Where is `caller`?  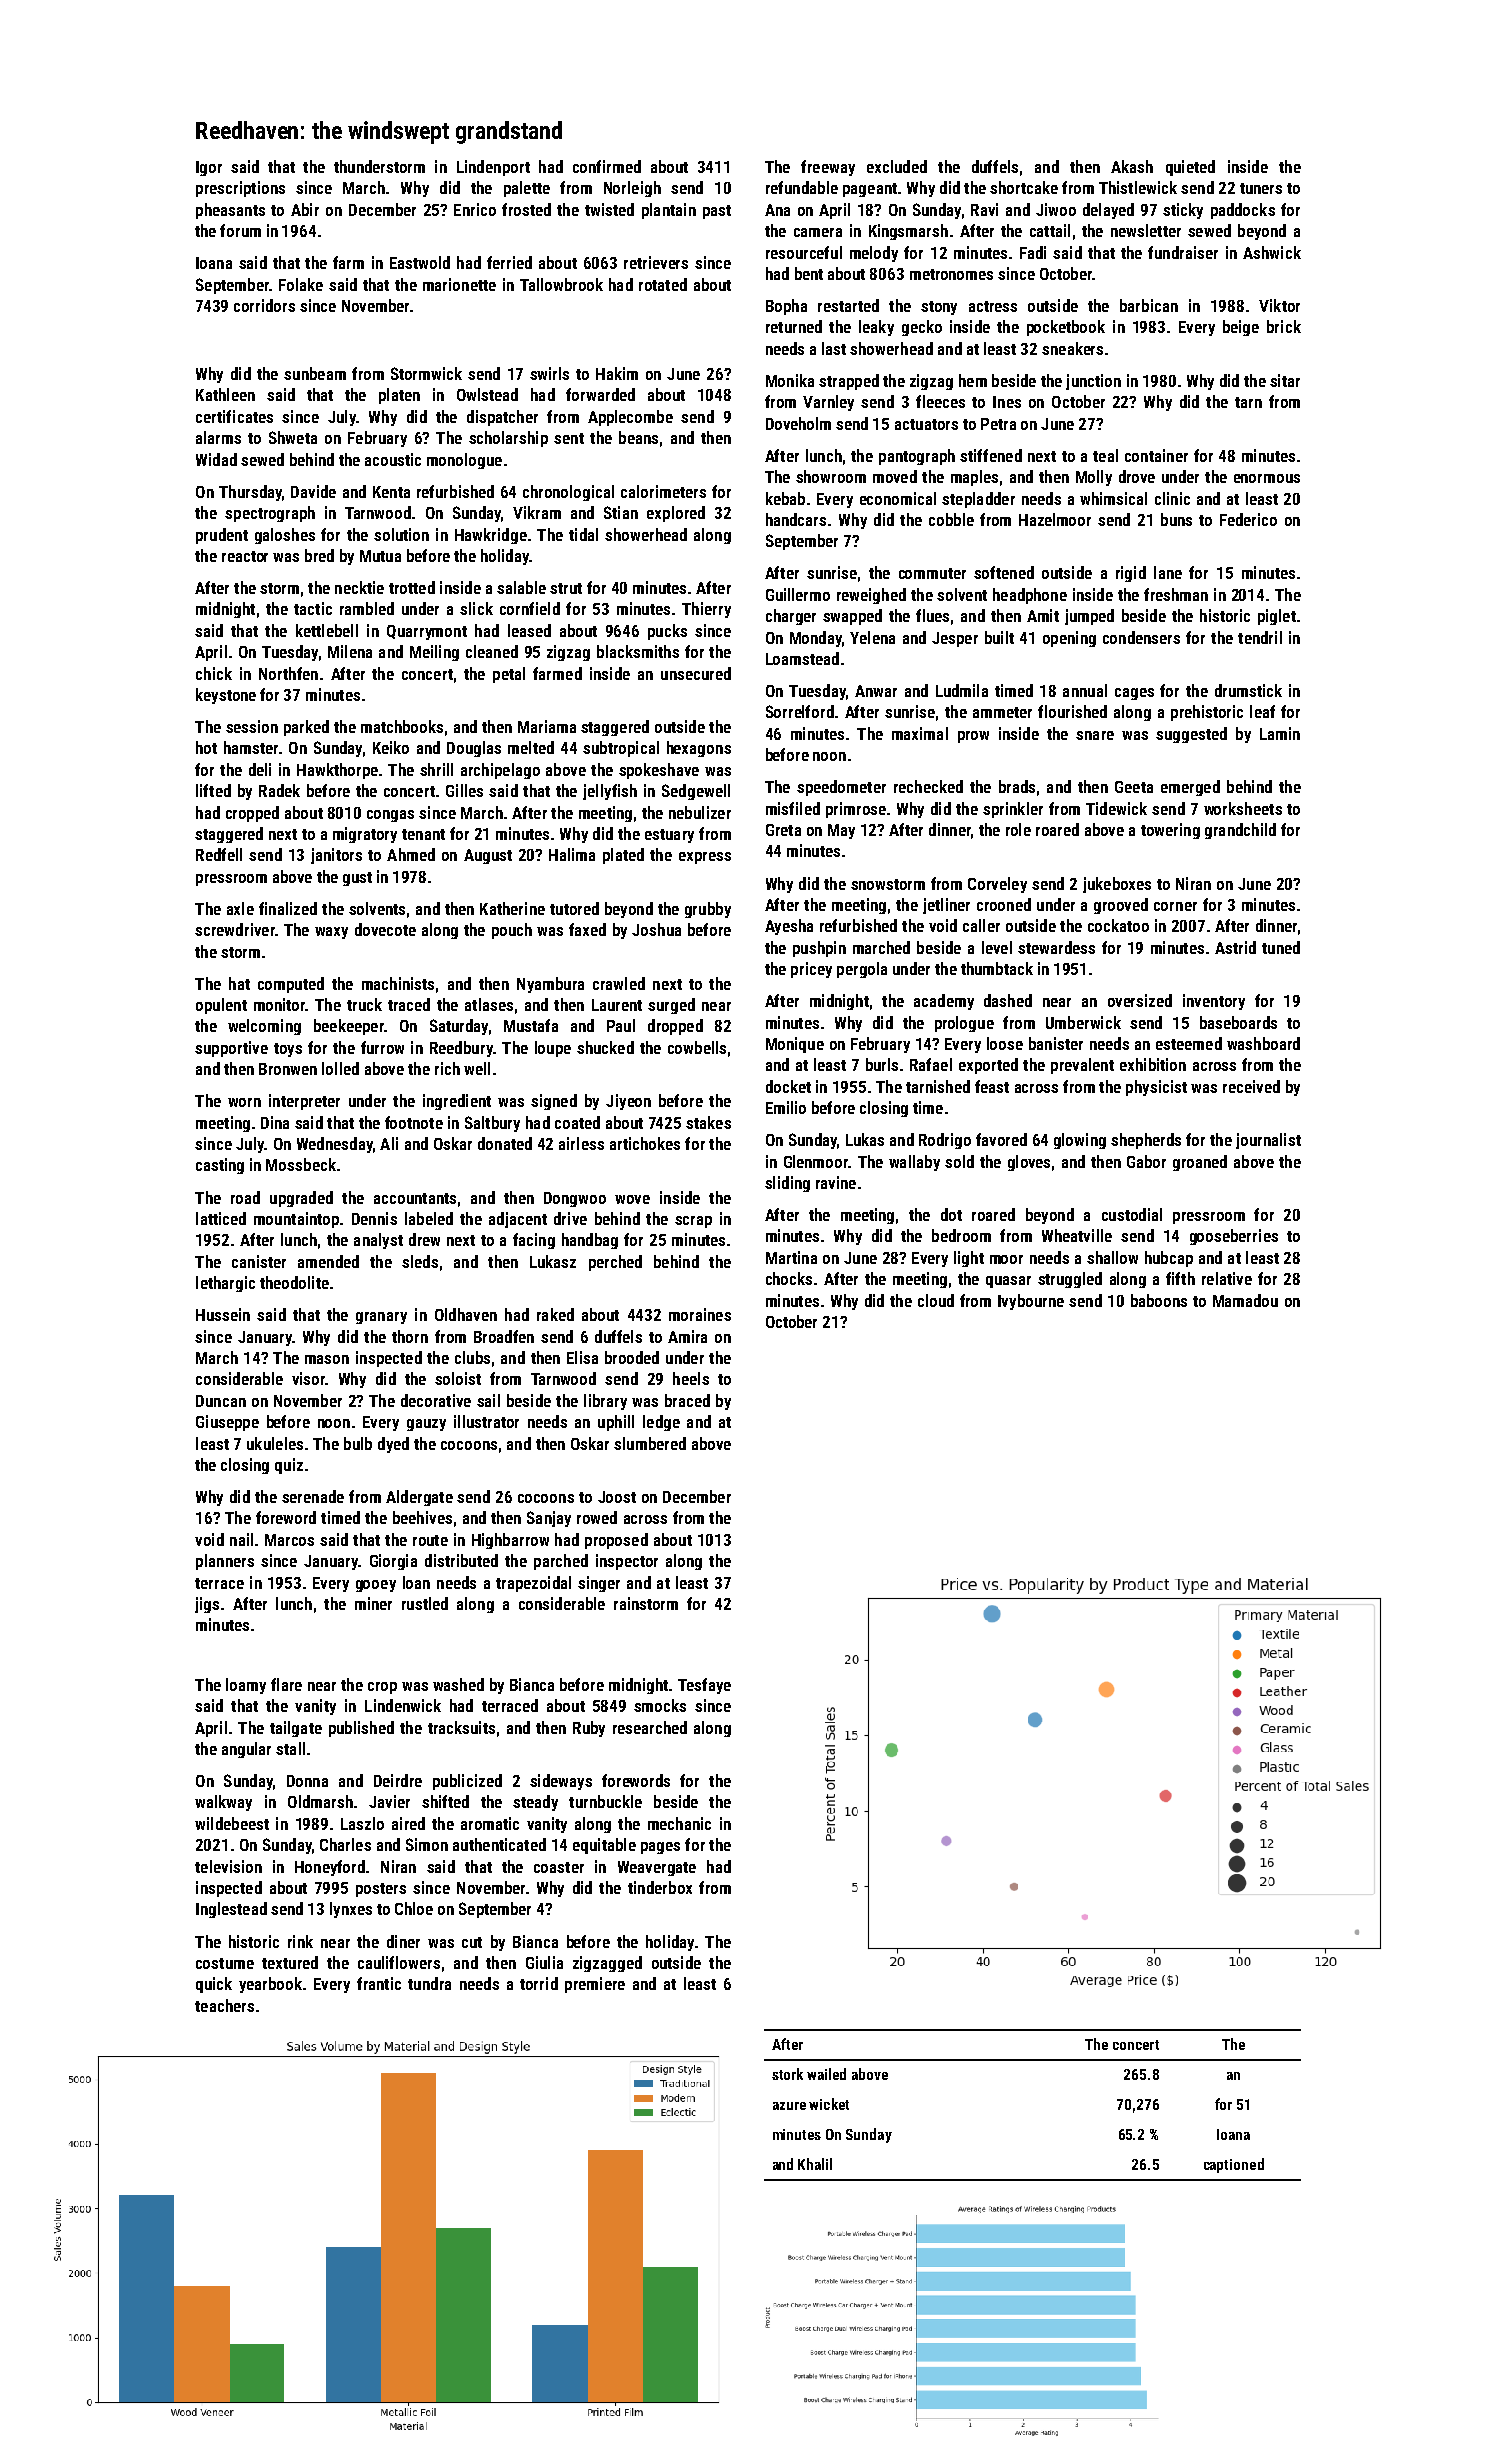 caller is located at coordinates (981, 925).
